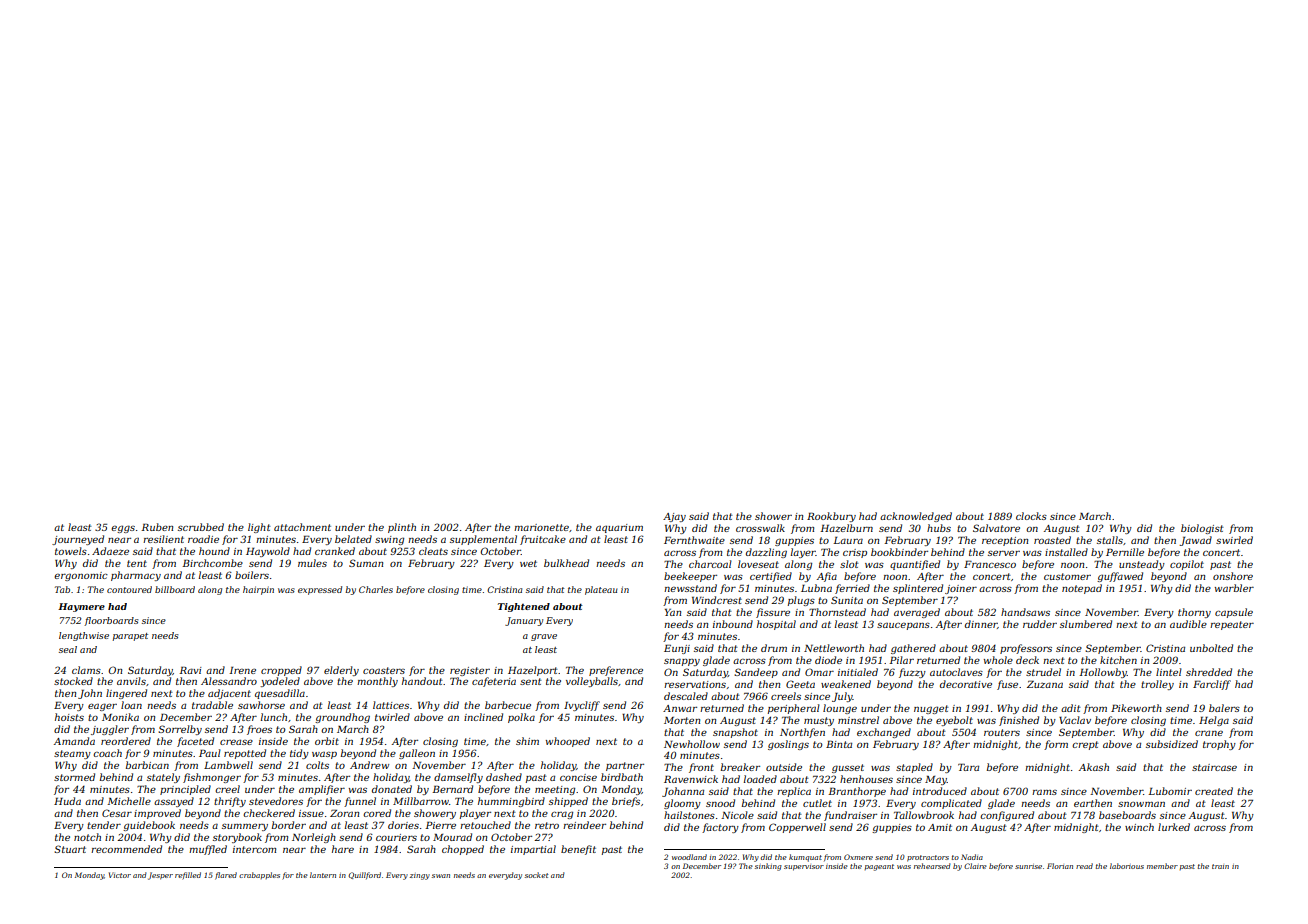  What do you see at coordinates (940, 791) in the screenshot?
I see `introduced` at bounding box center [940, 791].
